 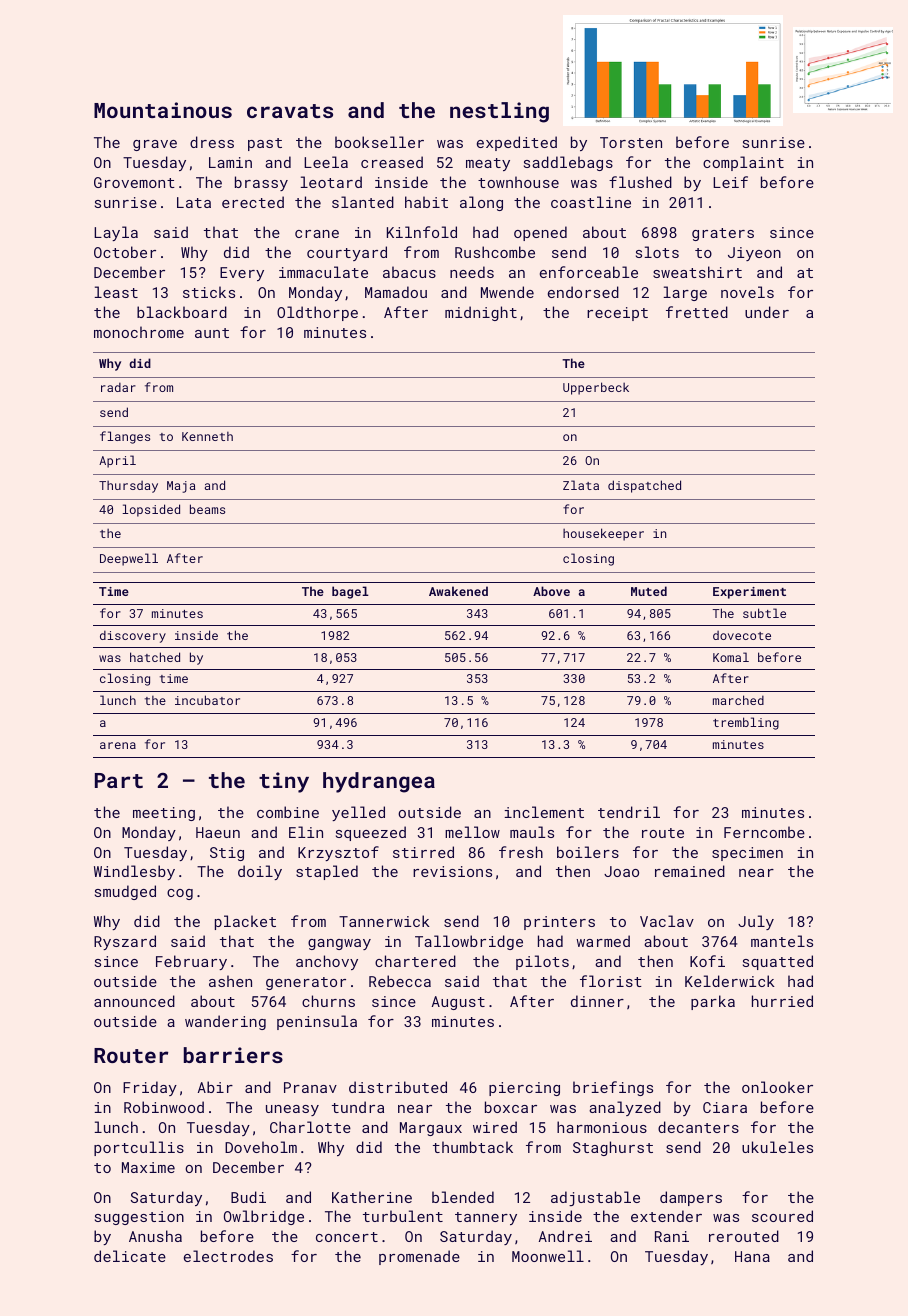 What do you see at coordinates (697, 312) in the image?
I see `fretted` at bounding box center [697, 312].
